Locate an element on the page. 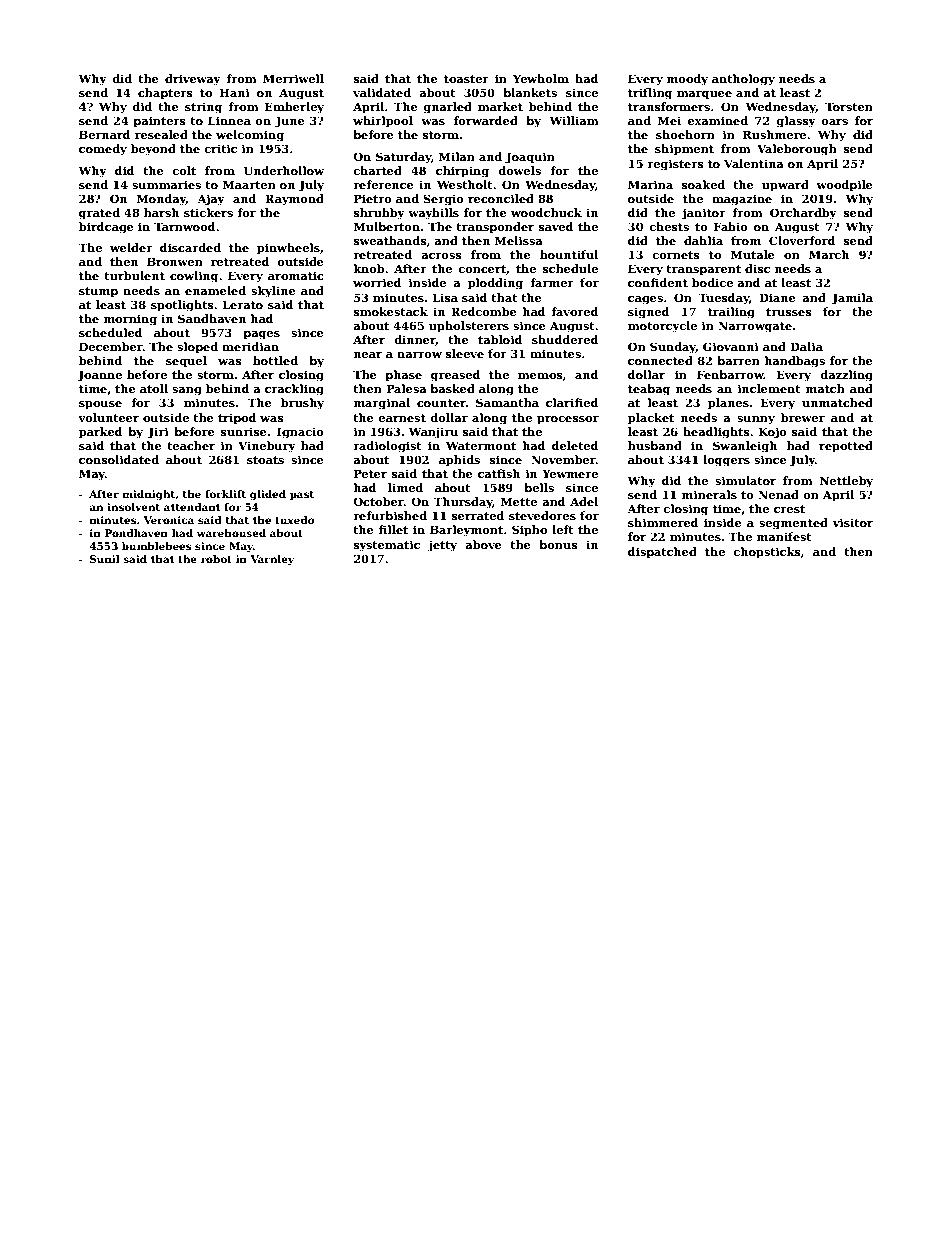 This image has width=952, height=1233. Joaquin is located at coordinates (530, 158).
